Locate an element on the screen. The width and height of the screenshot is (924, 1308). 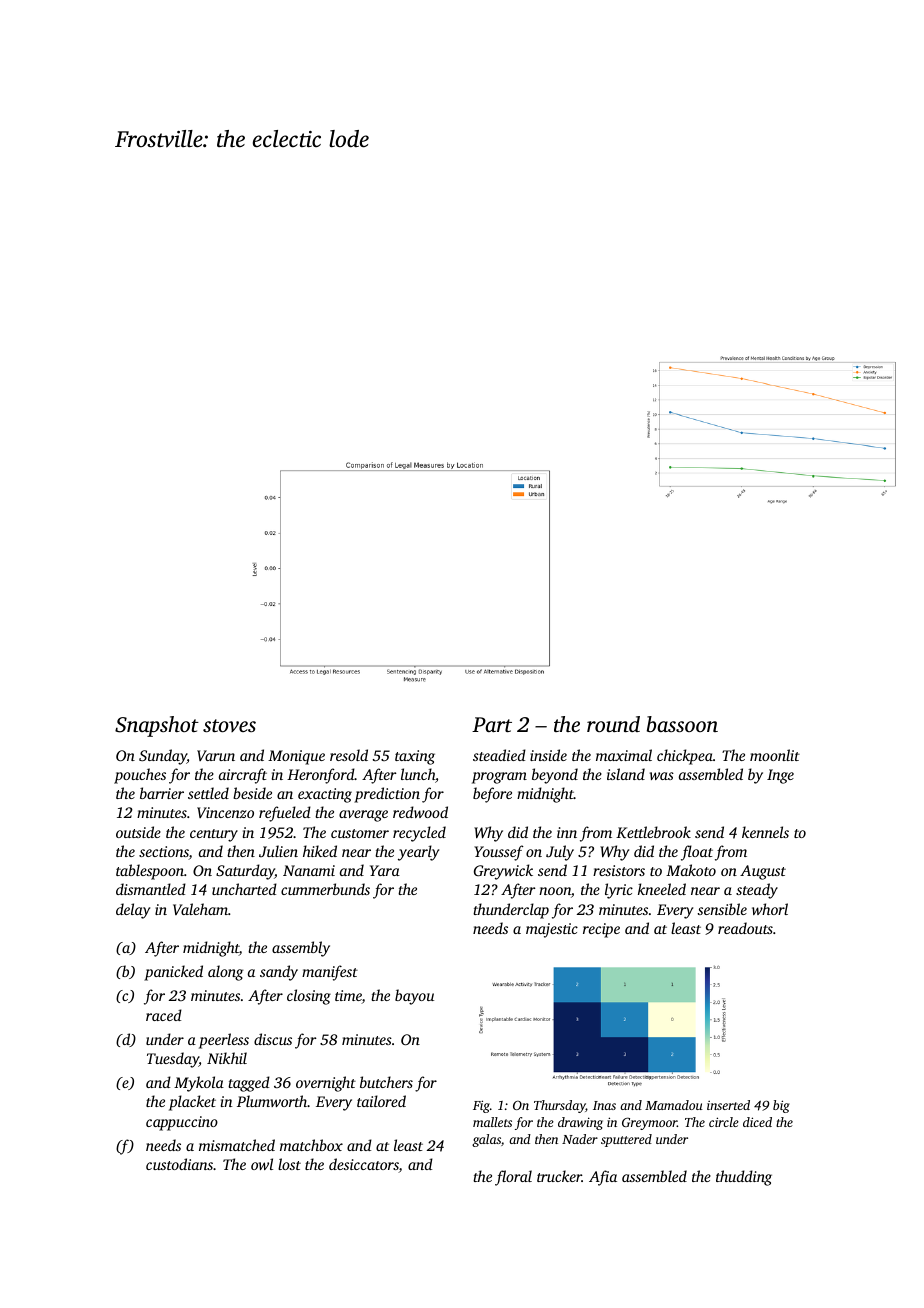
galas is located at coordinates (486, 1140).
